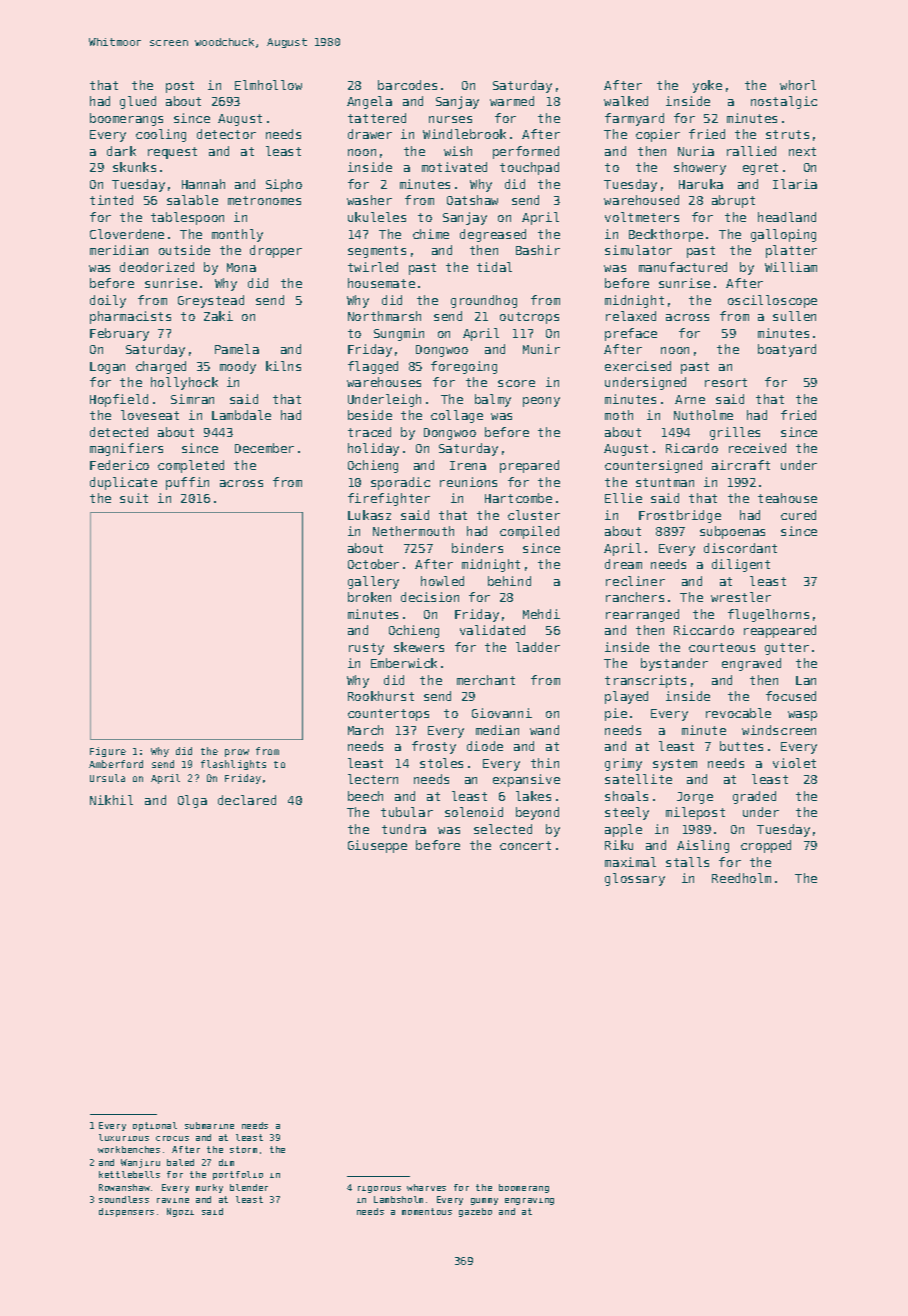  Describe the element at coordinates (138, 102) in the screenshot. I see `glued` at that location.
